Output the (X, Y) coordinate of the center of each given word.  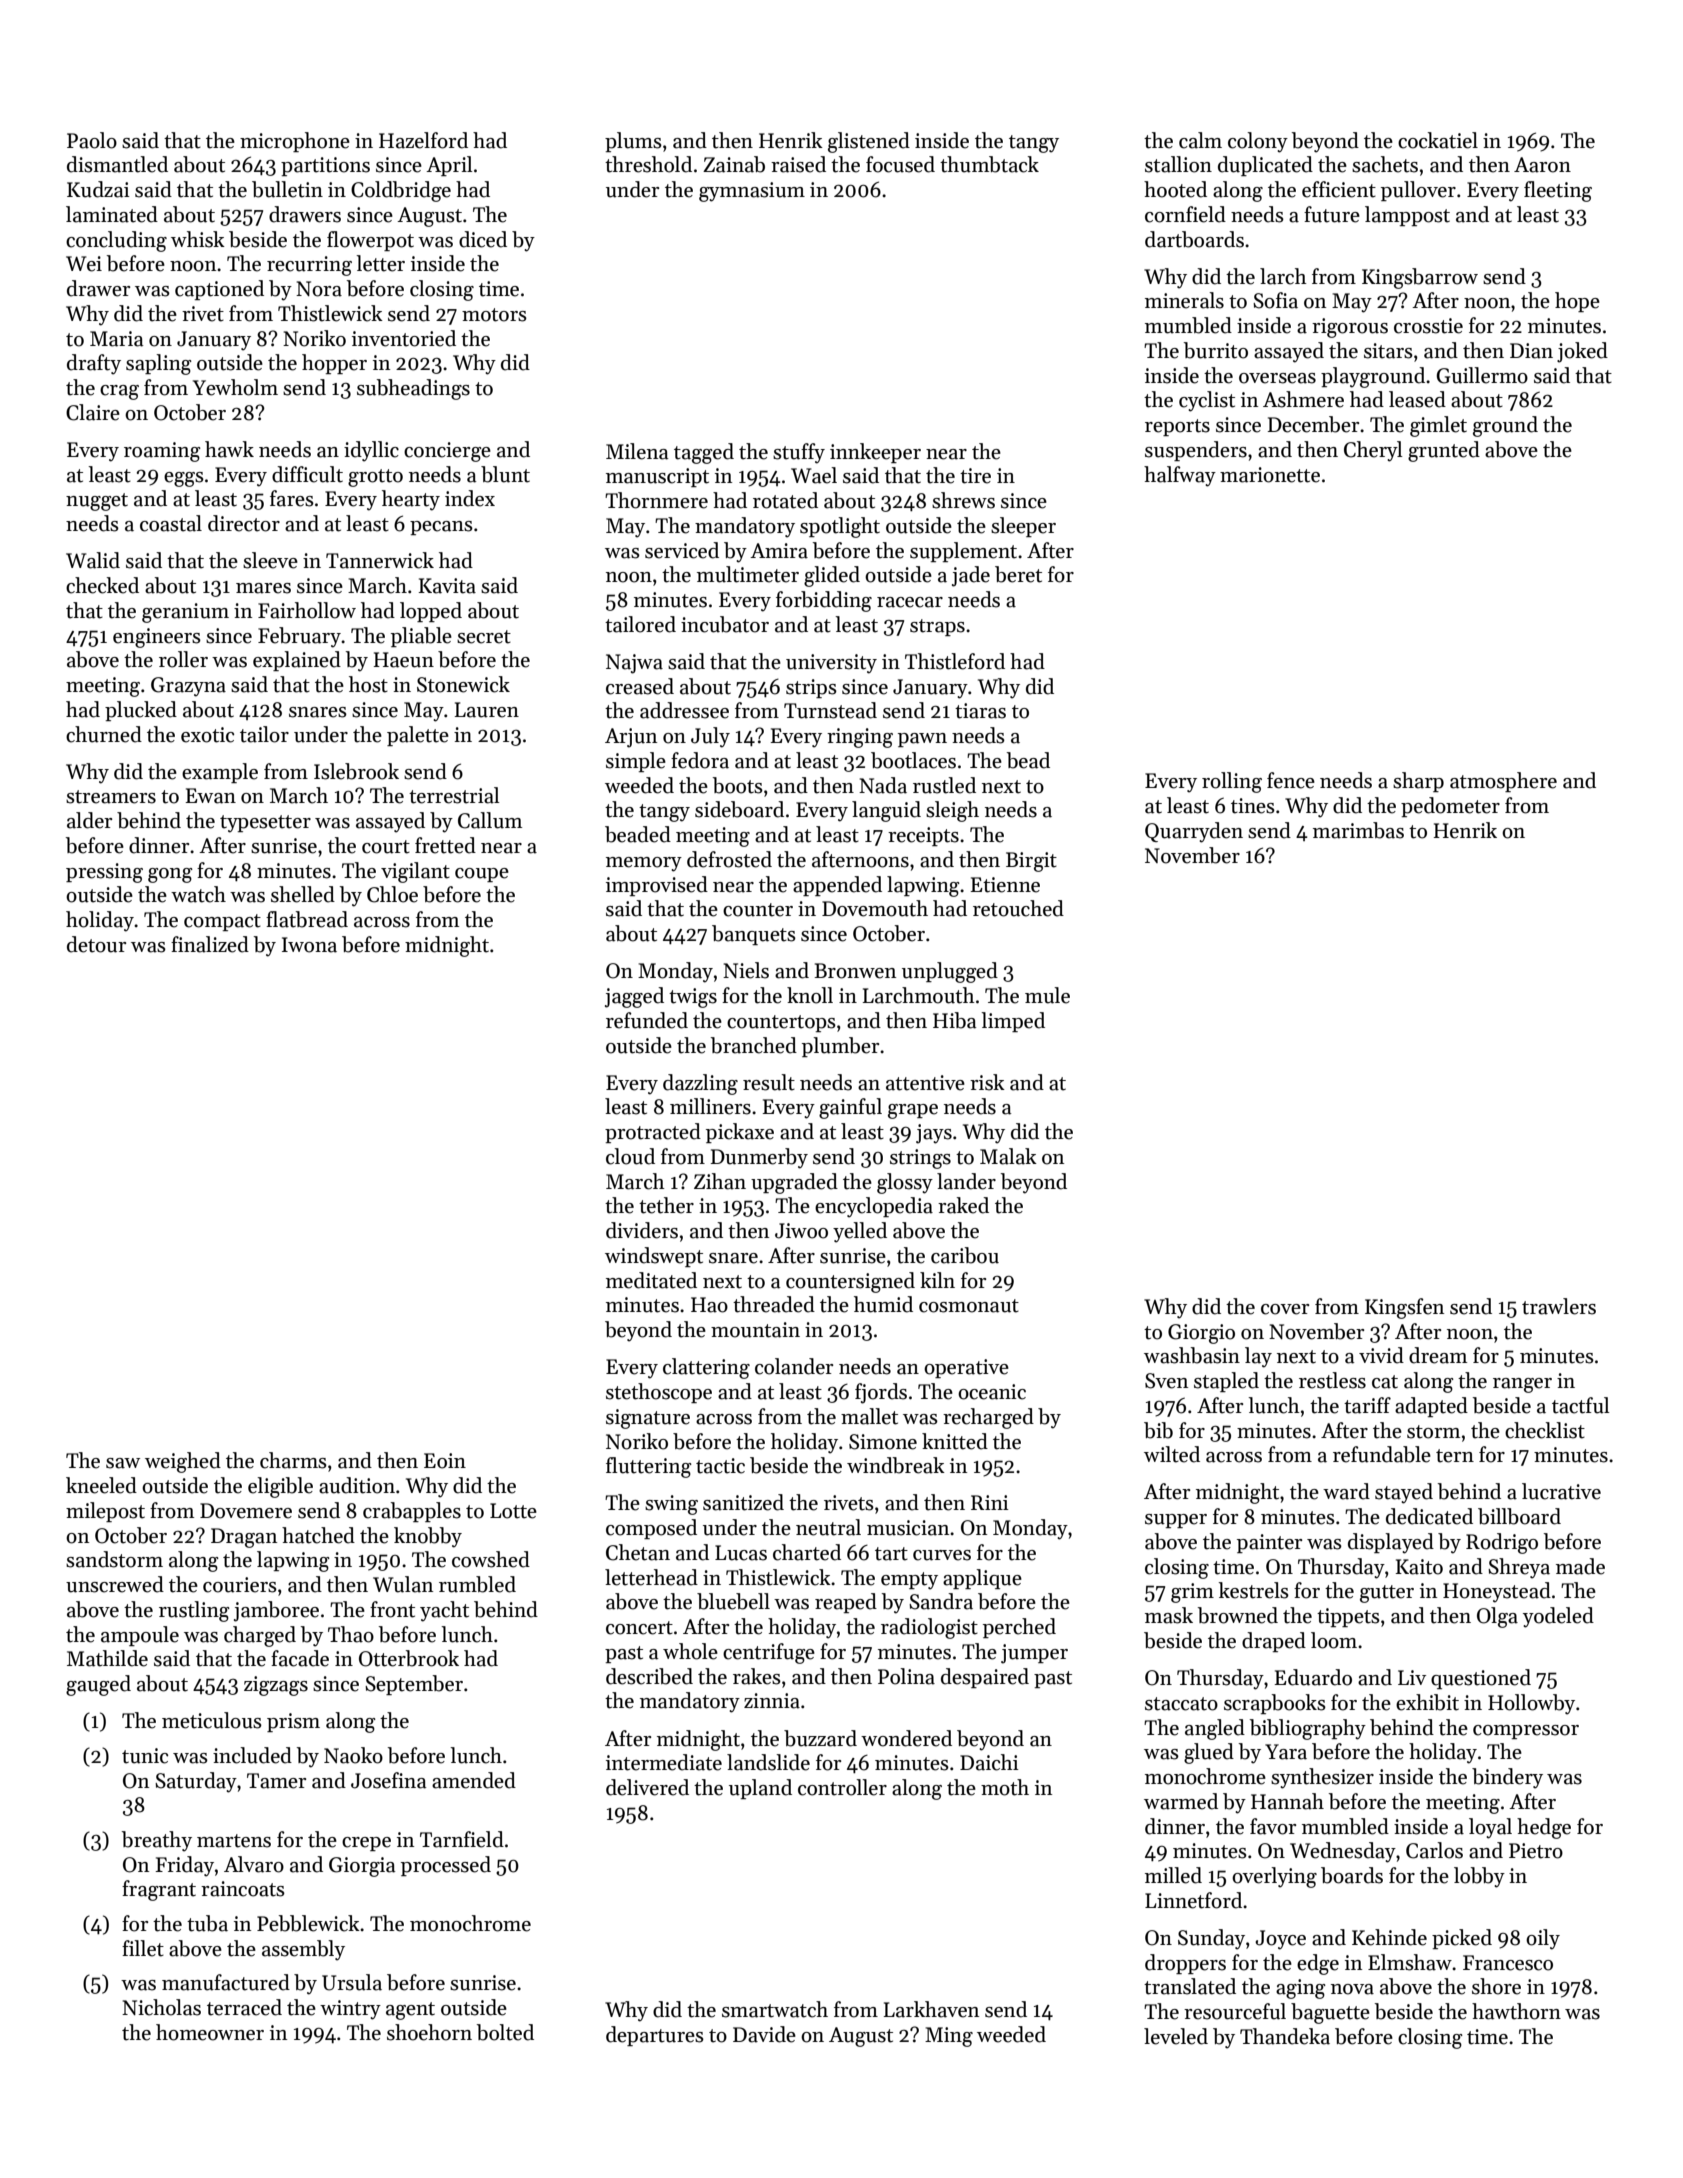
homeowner (210, 2032)
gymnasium (752, 192)
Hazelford (423, 140)
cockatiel (1438, 140)
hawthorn (1516, 2011)
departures (655, 2036)
